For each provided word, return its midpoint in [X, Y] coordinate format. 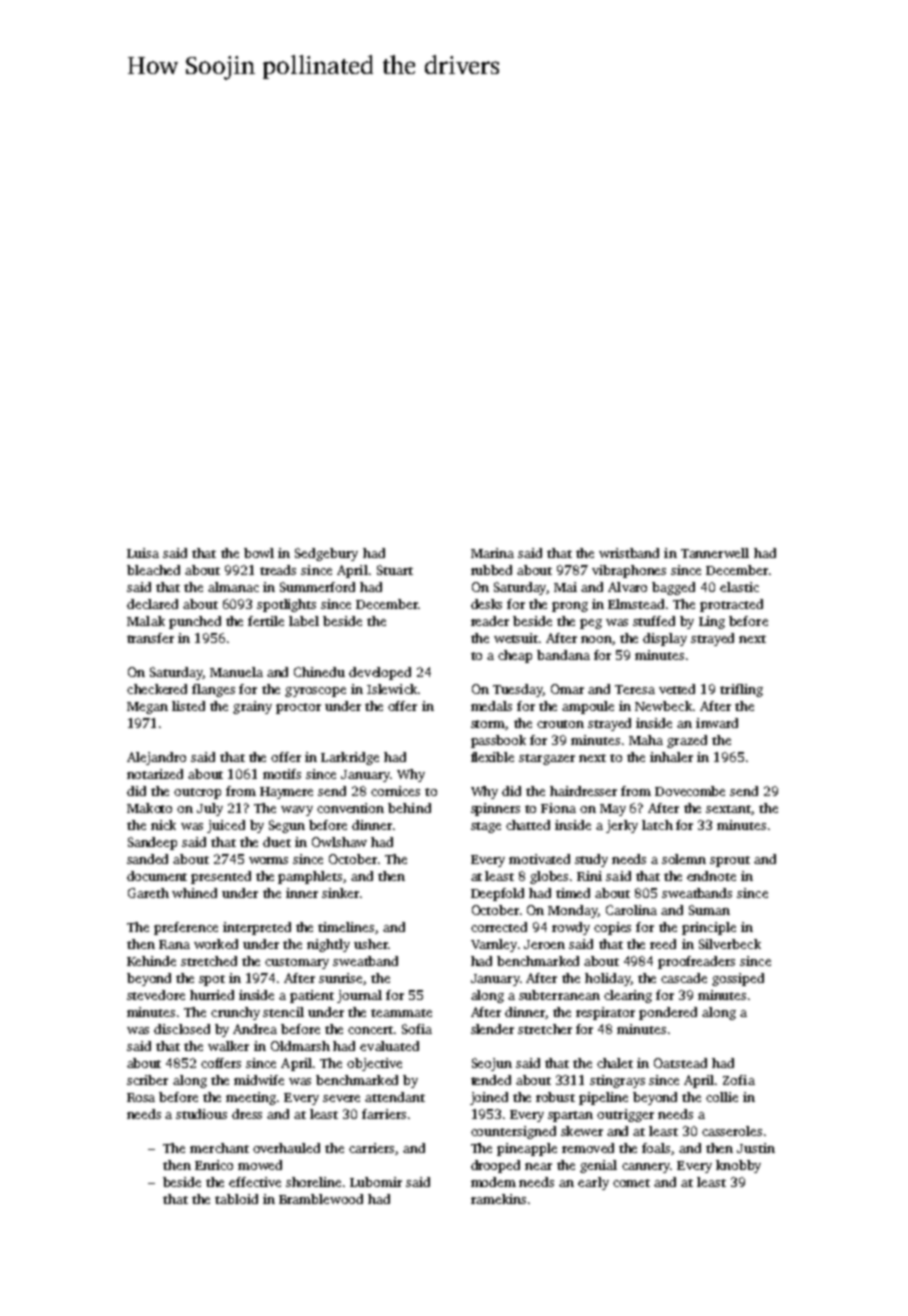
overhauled [286, 1148]
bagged [673, 588]
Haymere [286, 793]
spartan [570, 1116]
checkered [157, 689]
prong [570, 607]
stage [486, 827]
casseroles [732, 1131]
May [613, 810]
